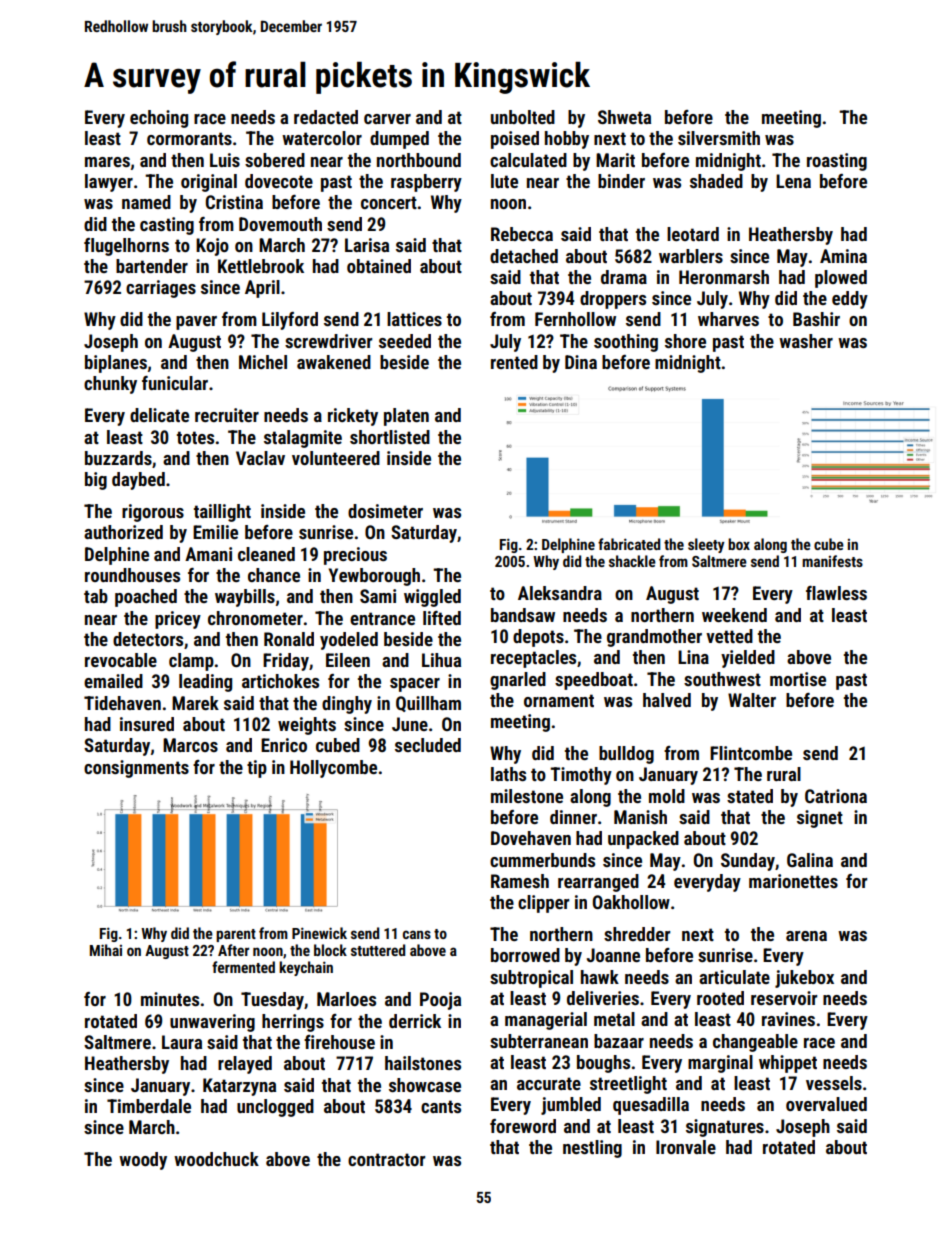 This screenshot has height=1233, width=952. What do you see at coordinates (275, 1108) in the screenshot?
I see `unclogged` at bounding box center [275, 1108].
